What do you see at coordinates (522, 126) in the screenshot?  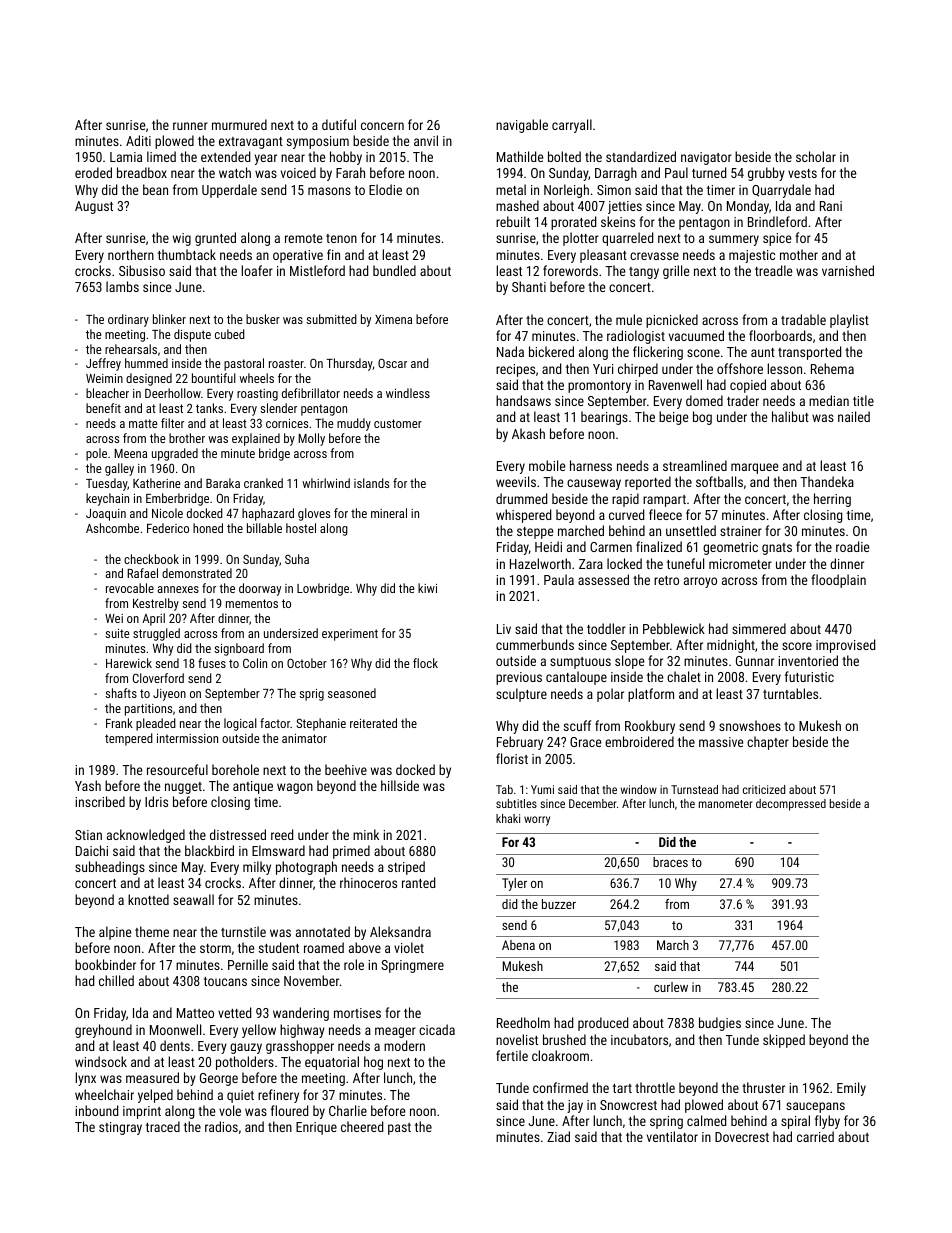 I see `navigable` at bounding box center [522, 126].
